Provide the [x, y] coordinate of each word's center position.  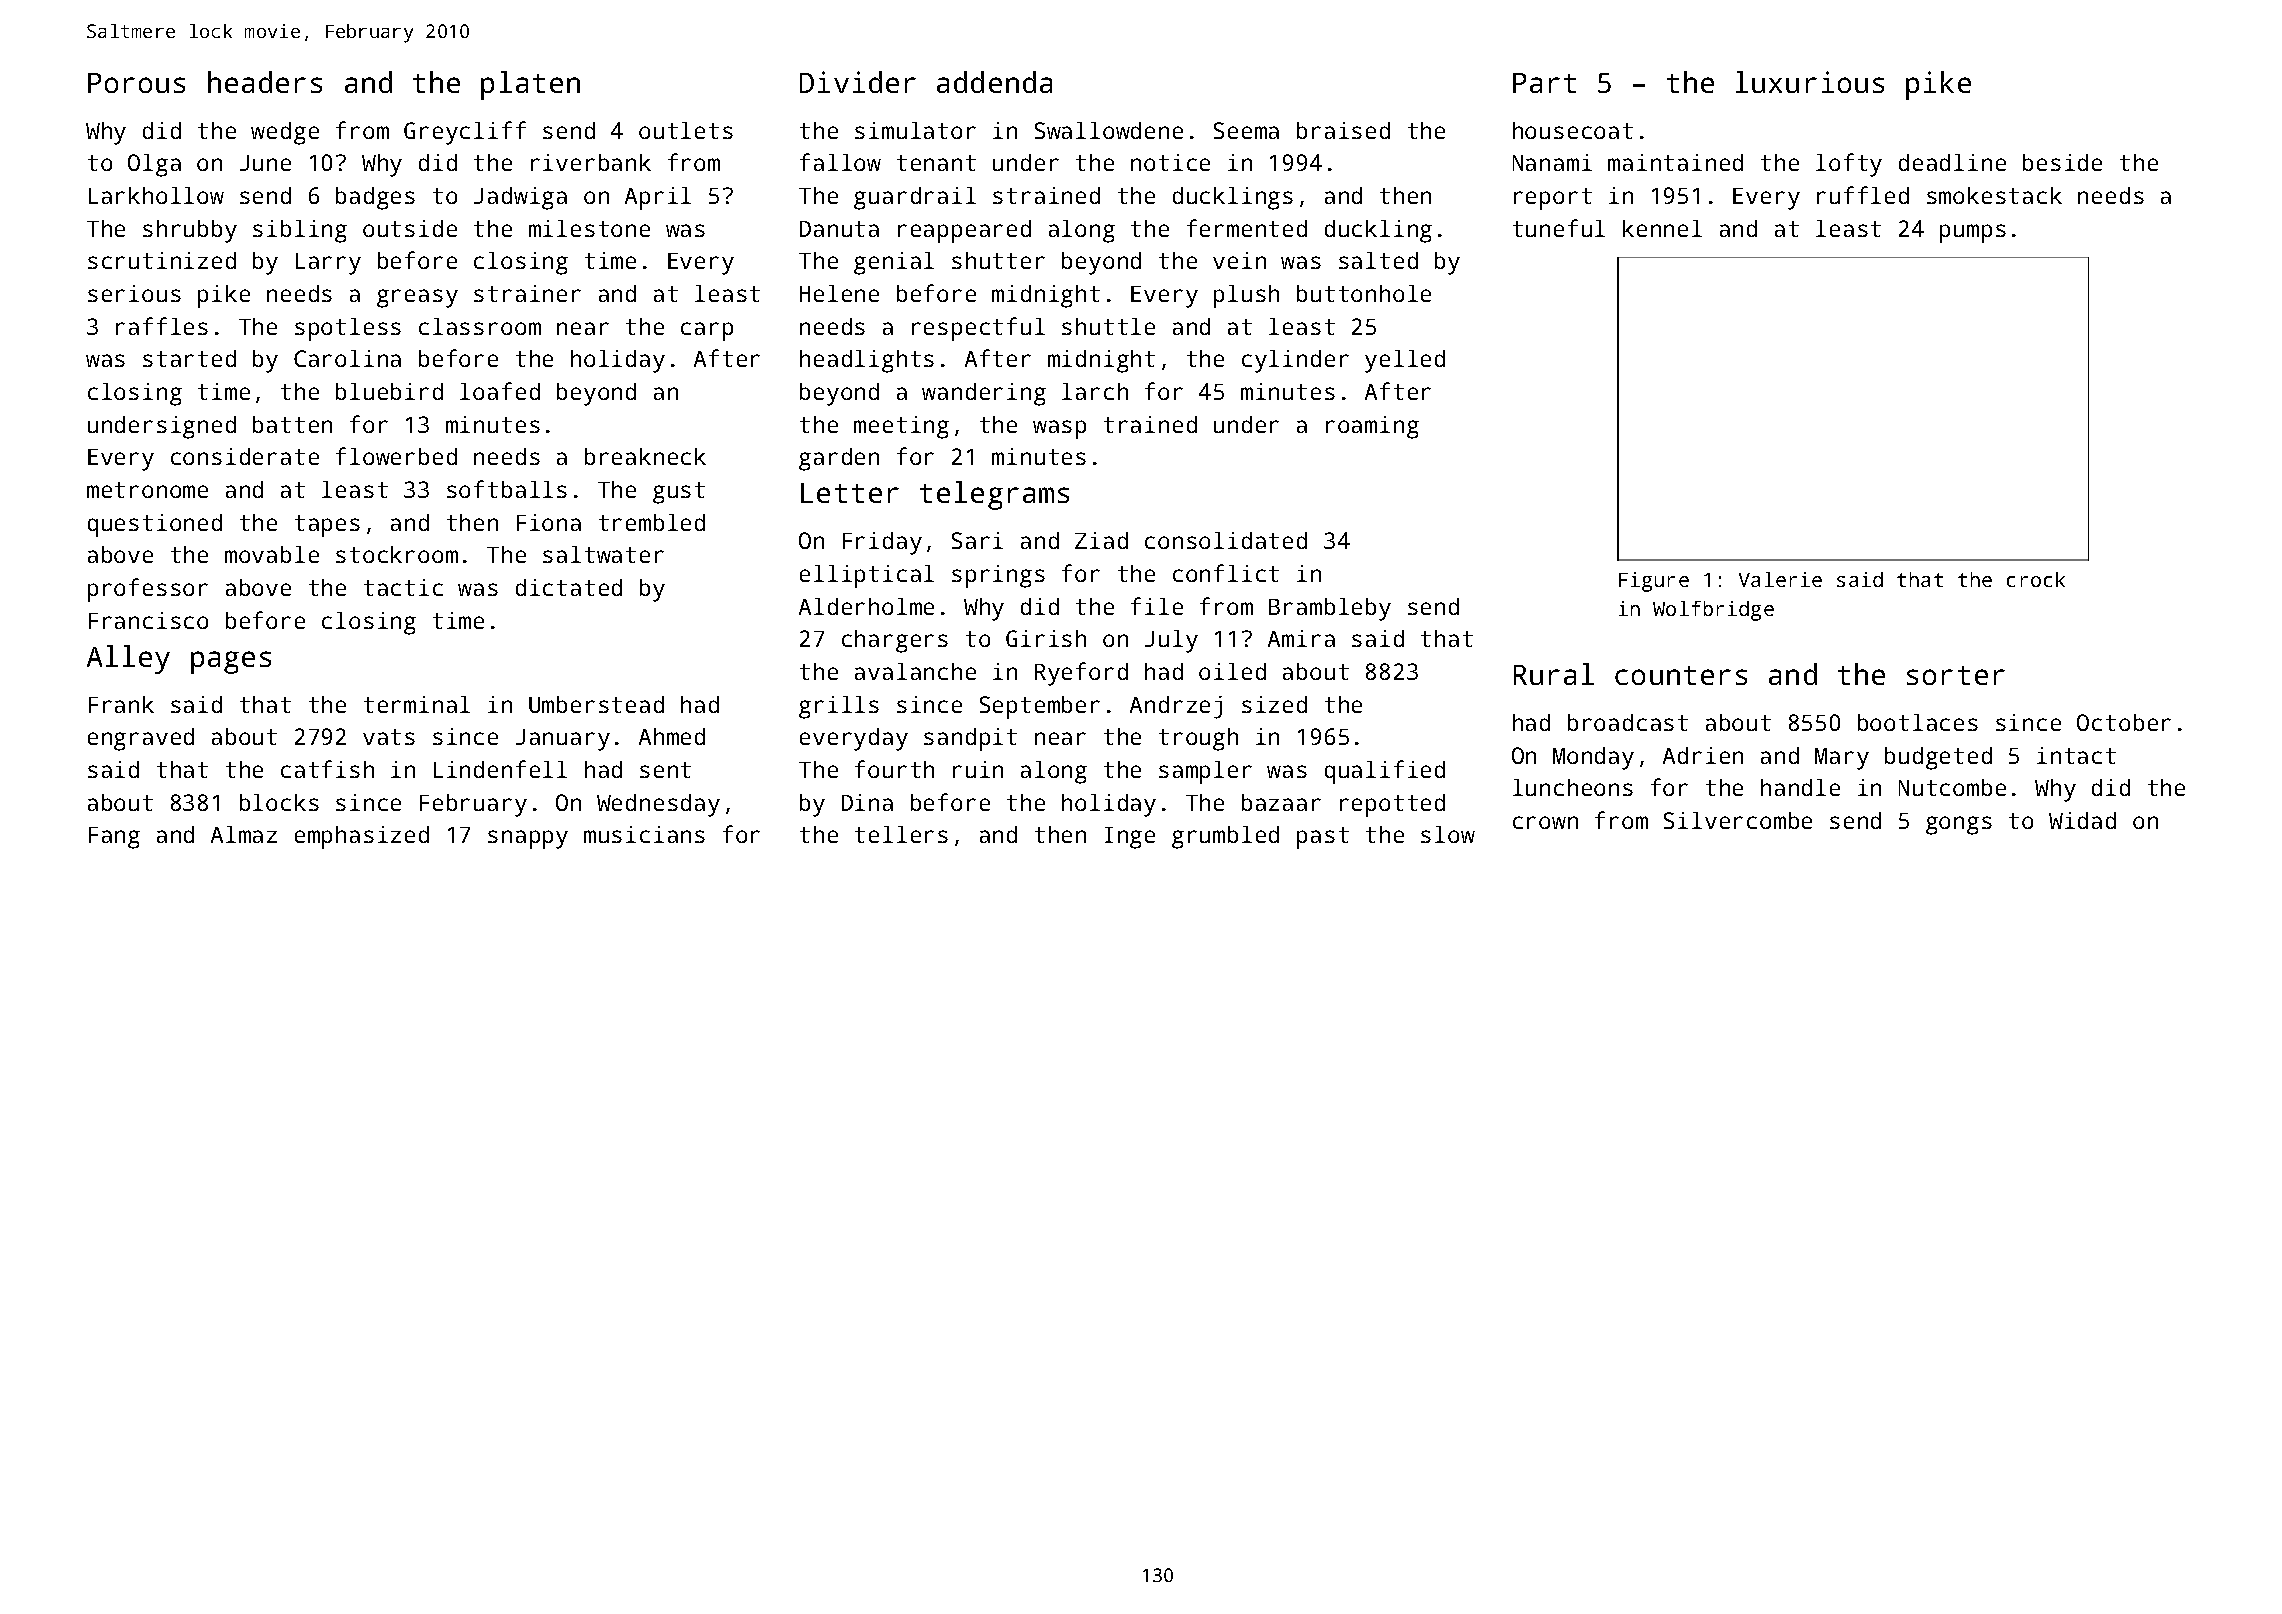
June [265, 163]
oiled [1232, 671]
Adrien [1703, 755]
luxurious [1810, 82]
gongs [1959, 825]
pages [231, 662]
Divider [858, 82]
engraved [141, 739]
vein [1239, 260]
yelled [1405, 361]
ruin [978, 769]
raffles [162, 326]
